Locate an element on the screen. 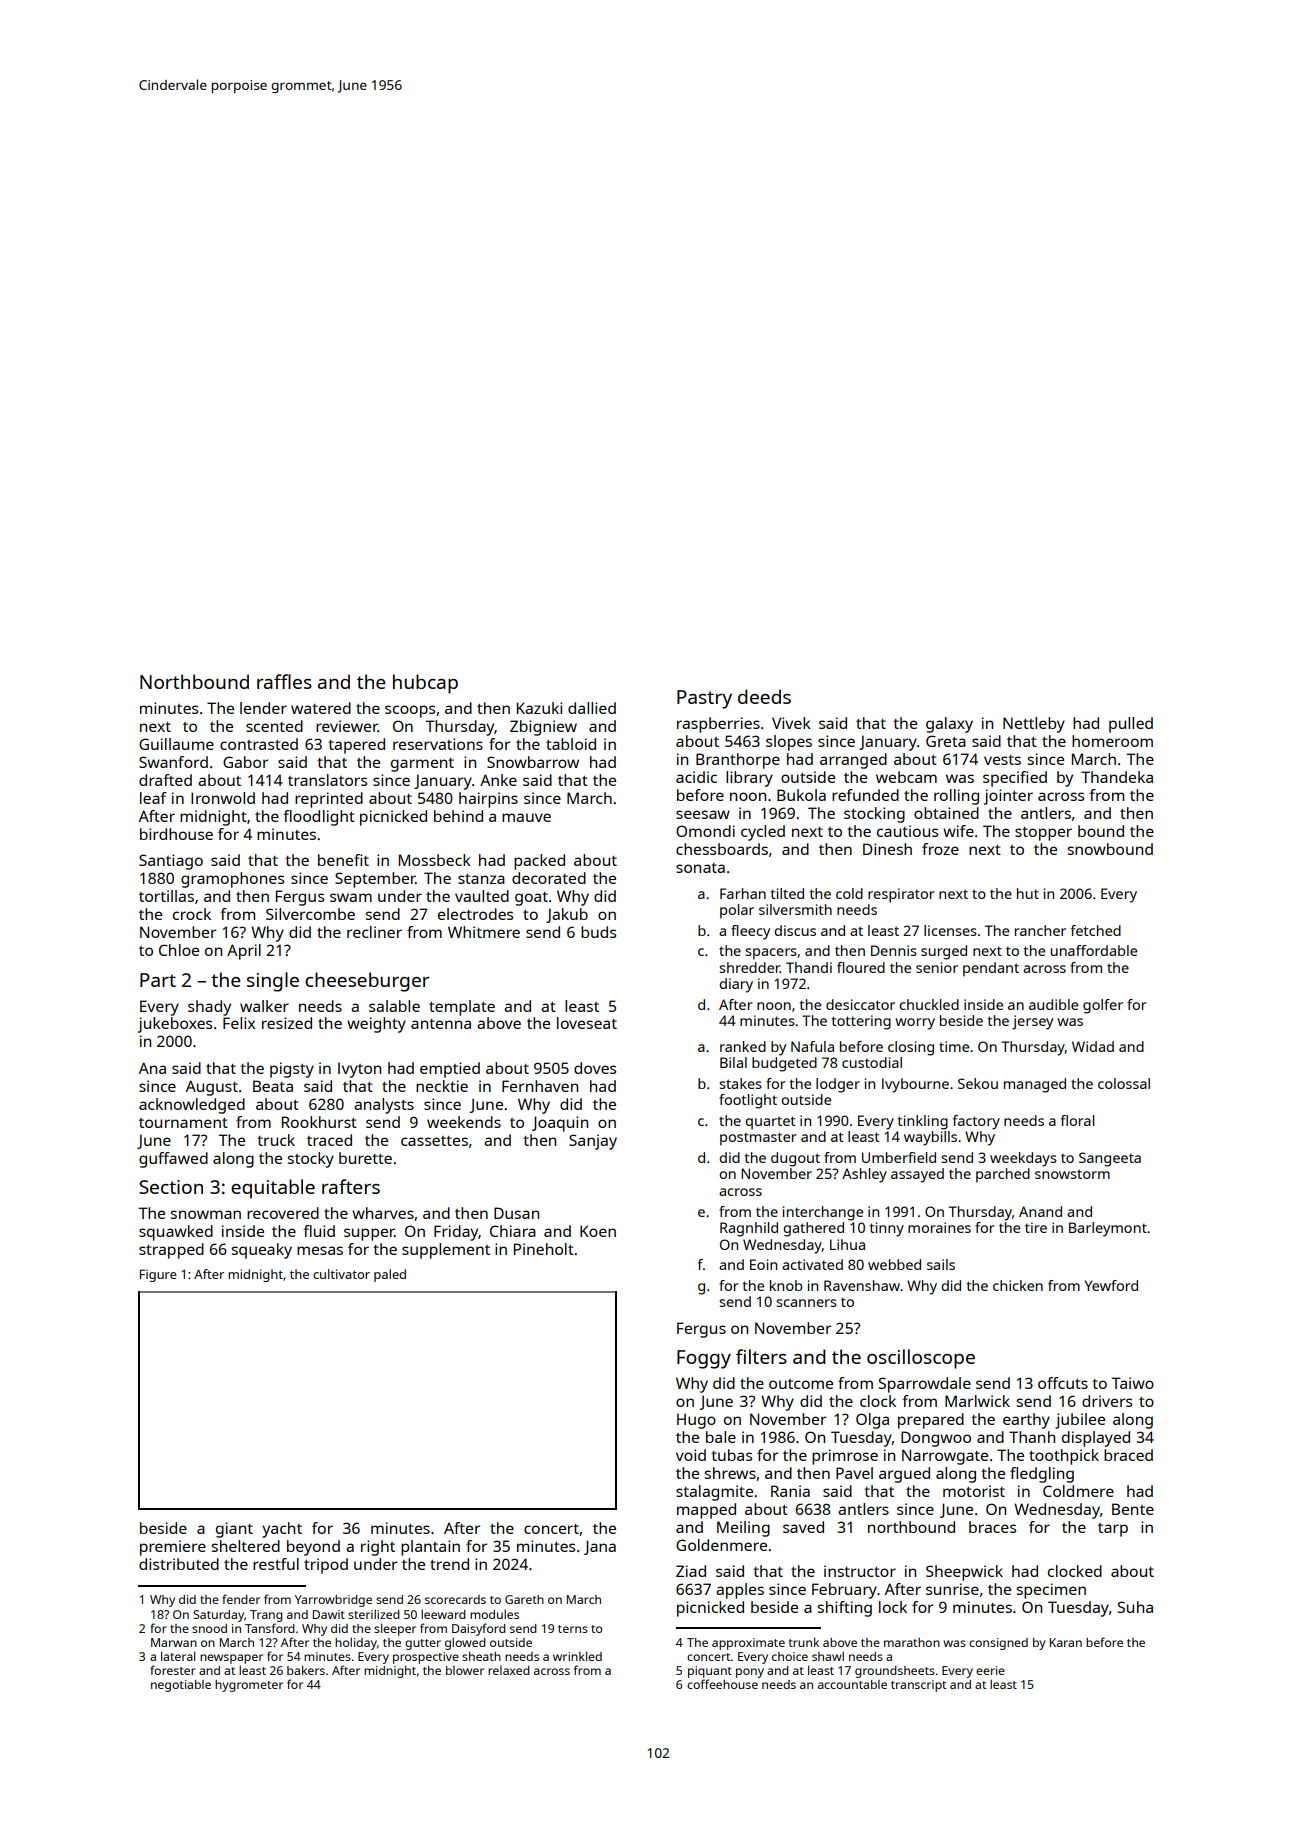 The height and width of the screenshot is (1828, 1293). Fernhaven is located at coordinates (540, 1086).
